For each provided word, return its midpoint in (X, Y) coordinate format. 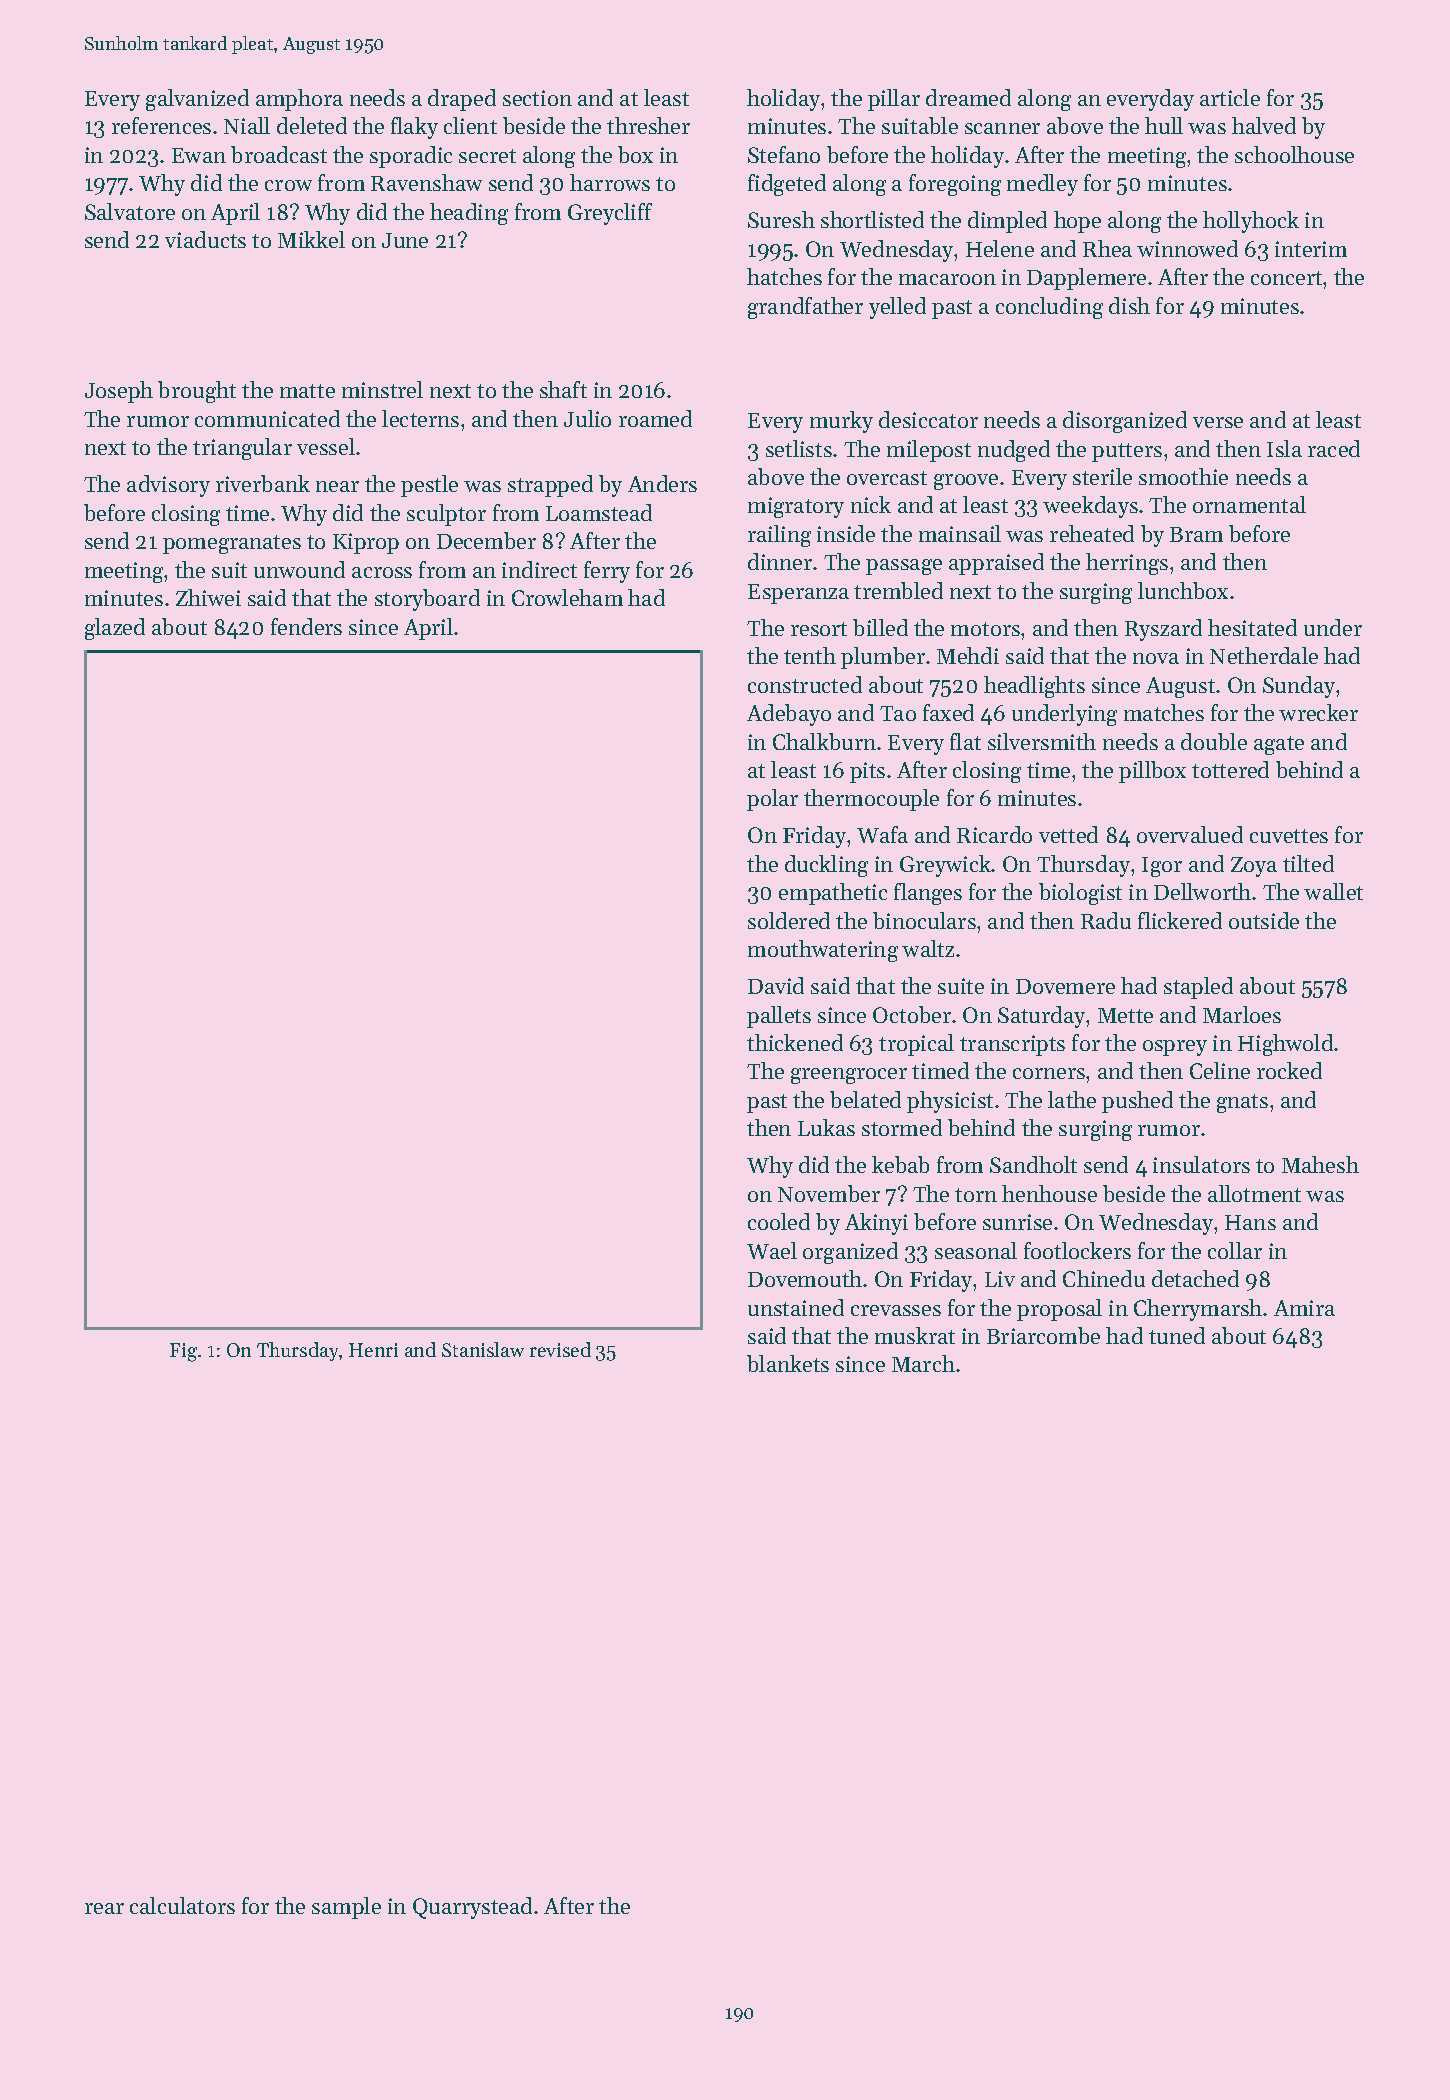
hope (1077, 222)
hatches (784, 276)
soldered (789, 920)
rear (104, 1908)
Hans (1250, 1222)
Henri (373, 1350)
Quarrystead (472, 1908)
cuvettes (1289, 836)
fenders (306, 626)
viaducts (205, 239)
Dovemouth (805, 1278)
